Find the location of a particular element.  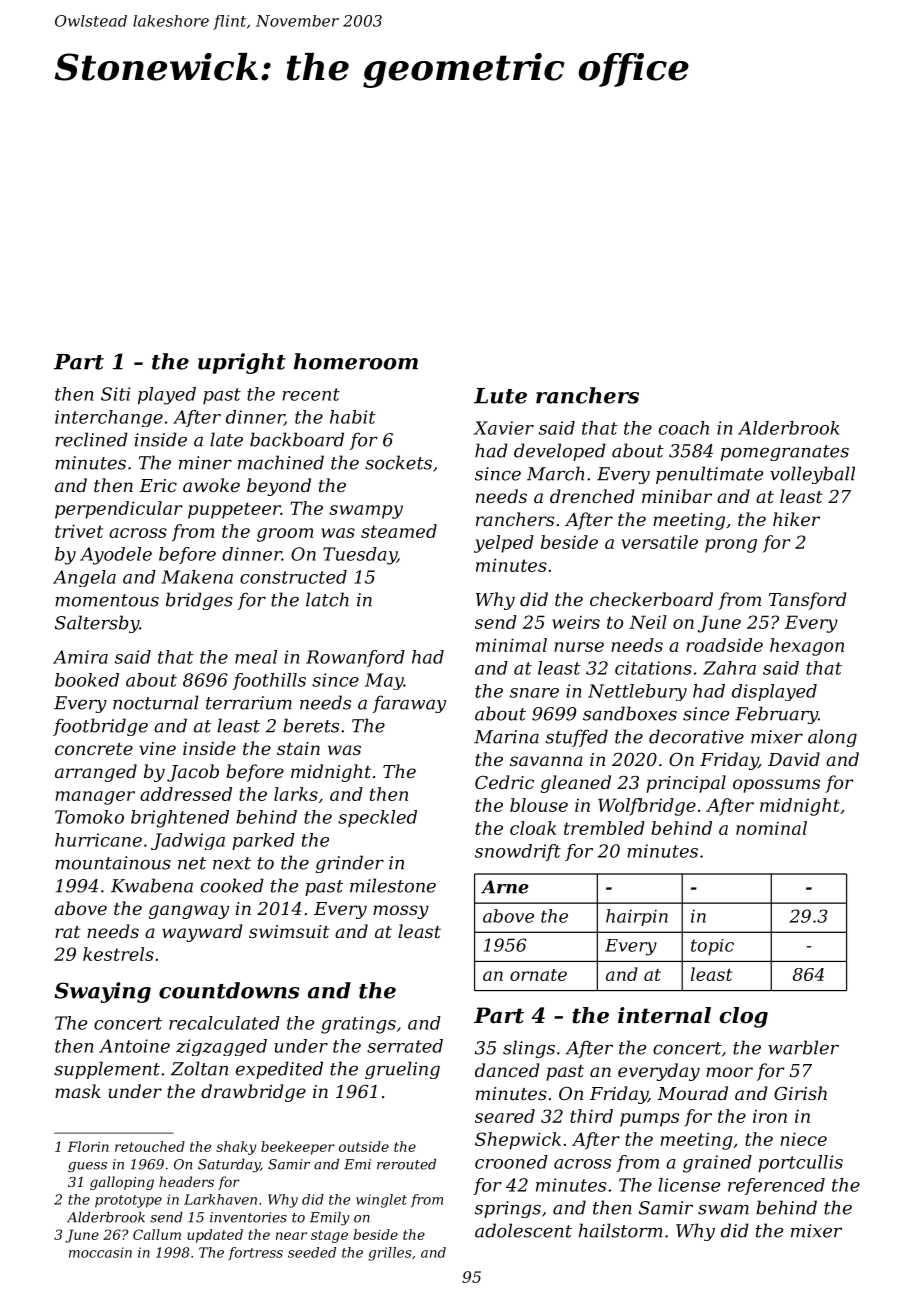

puppeteer is located at coordinates (234, 510).
